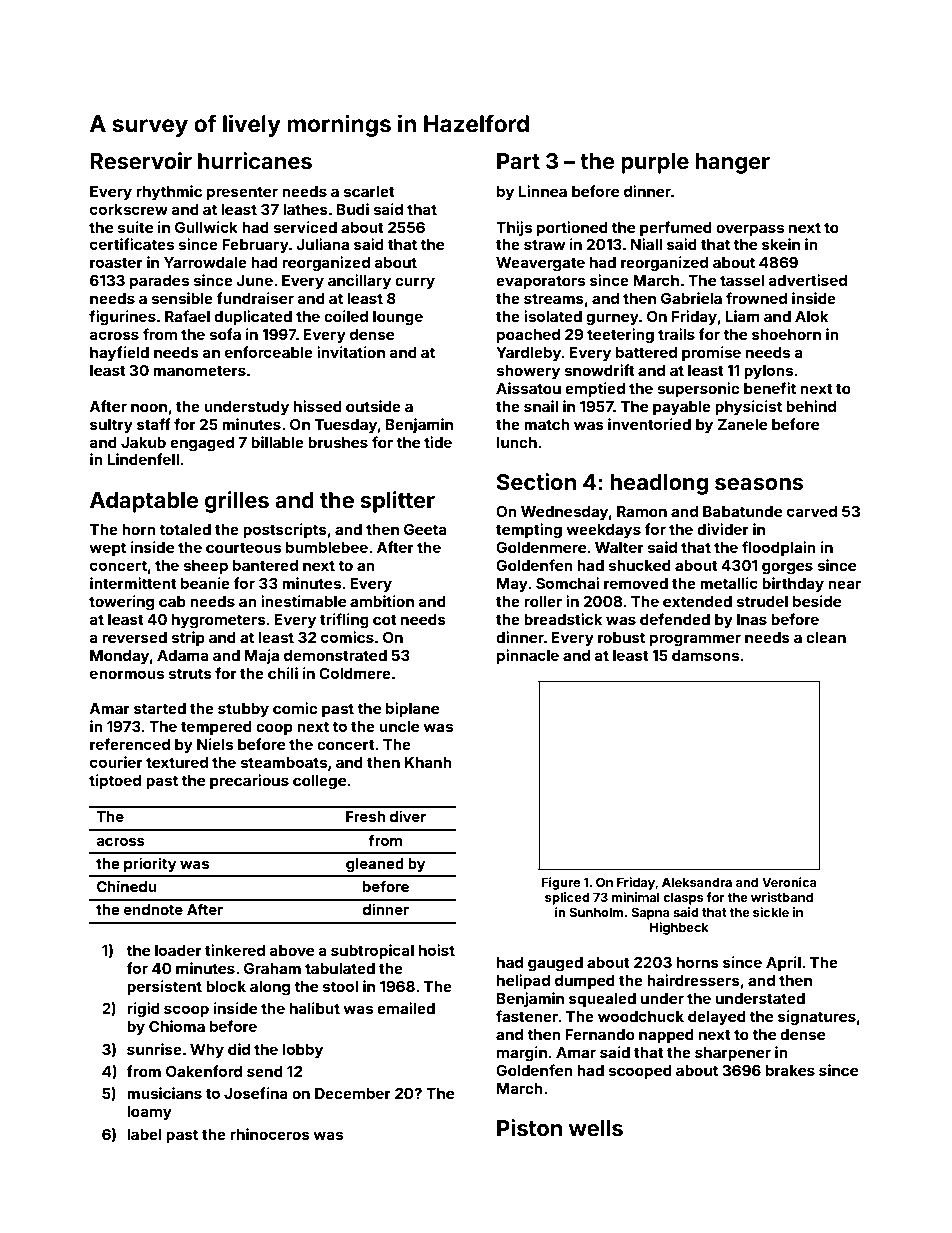  What do you see at coordinates (141, 160) in the page?
I see `Reservoir` at bounding box center [141, 160].
